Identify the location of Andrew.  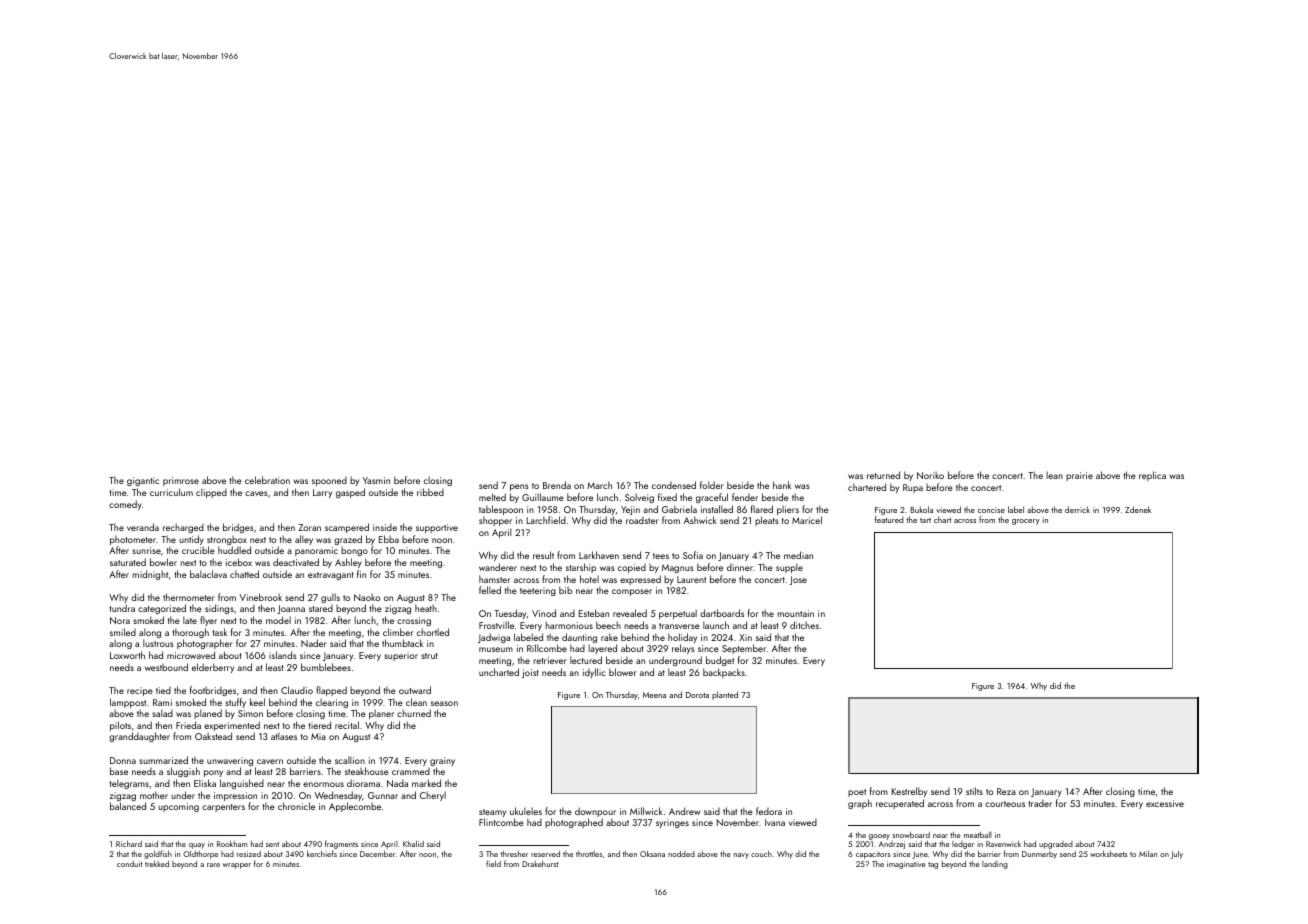
(684, 811).
